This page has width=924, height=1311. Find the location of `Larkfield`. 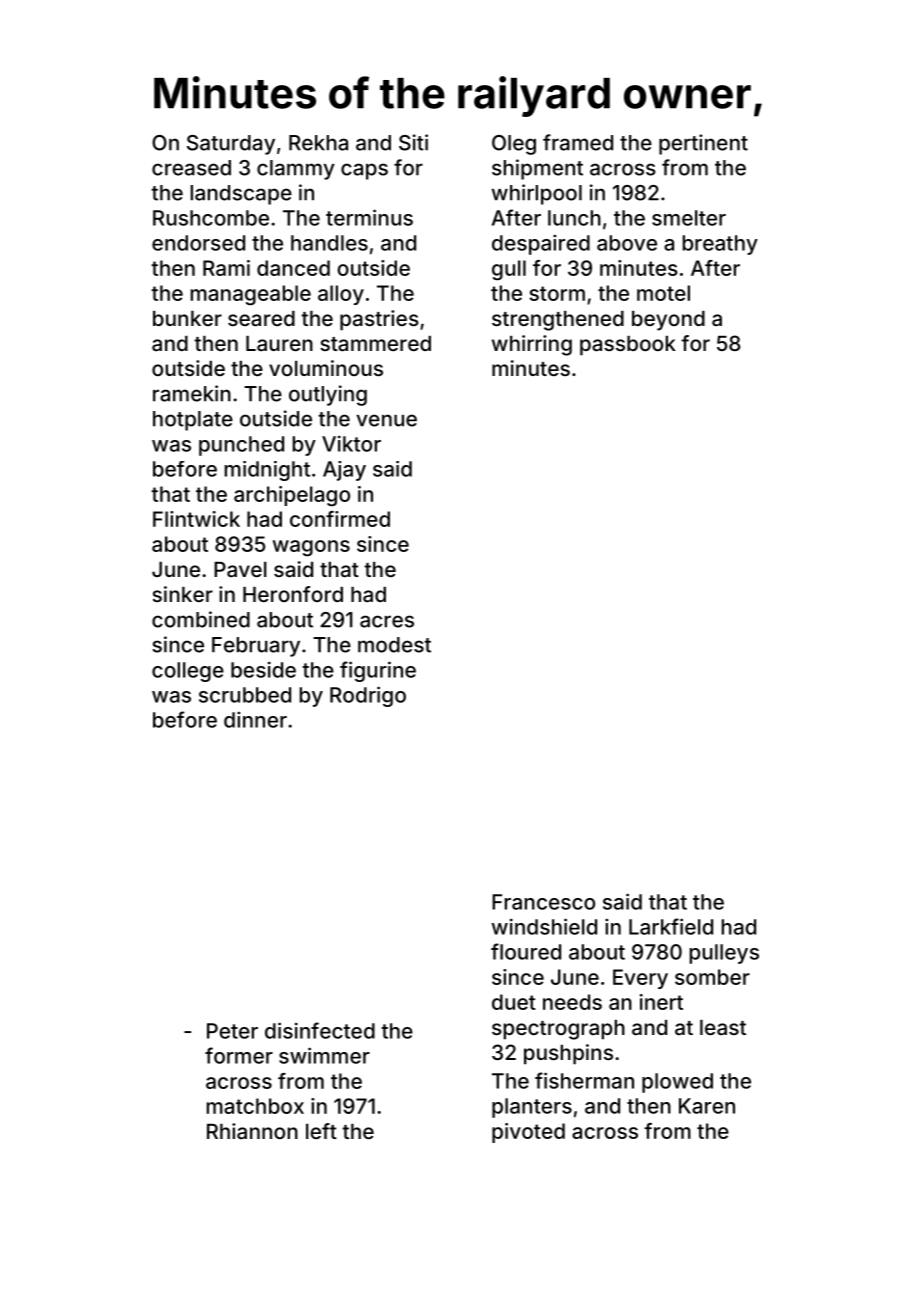

Larkfield is located at coordinates (671, 926).
